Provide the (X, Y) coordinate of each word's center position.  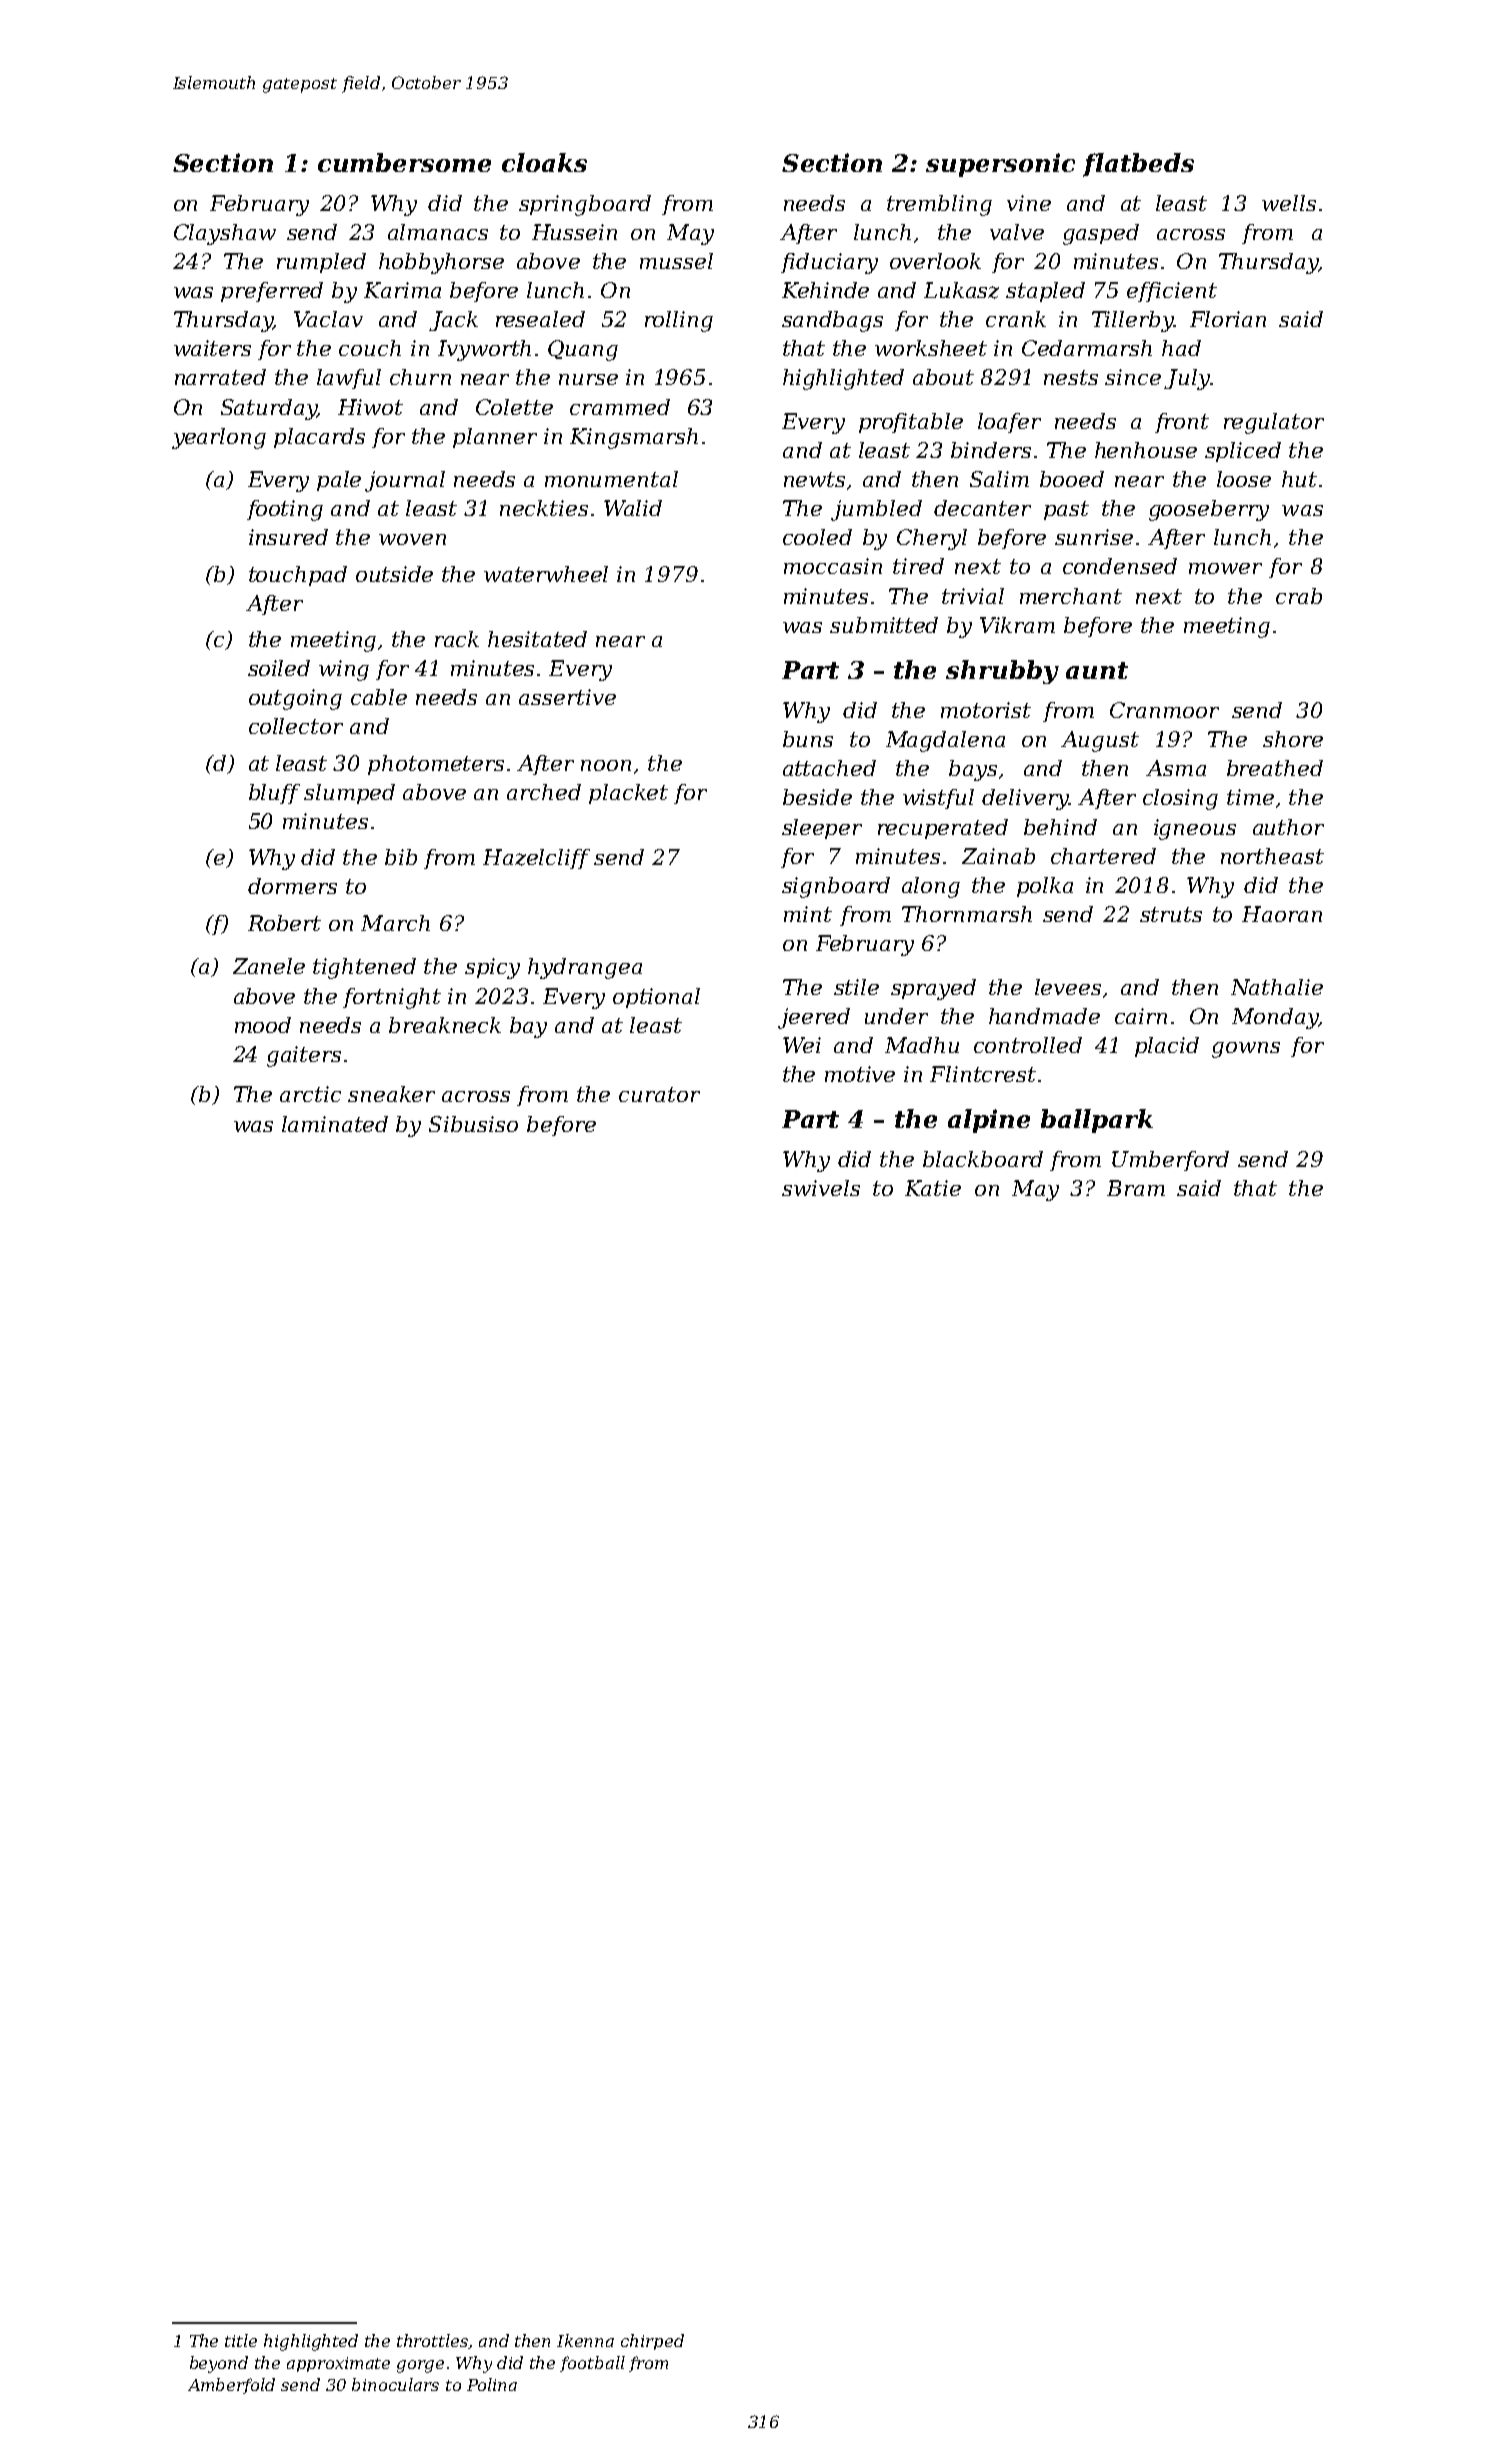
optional (656, 998)
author (1288, 827)
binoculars (395, 2384)
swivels (821, 1188)
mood (263, 1025)
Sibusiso (473, 1124)
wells (1289, 203)
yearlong (219, 438)
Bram (1136, 1188)
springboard (585, 205)
